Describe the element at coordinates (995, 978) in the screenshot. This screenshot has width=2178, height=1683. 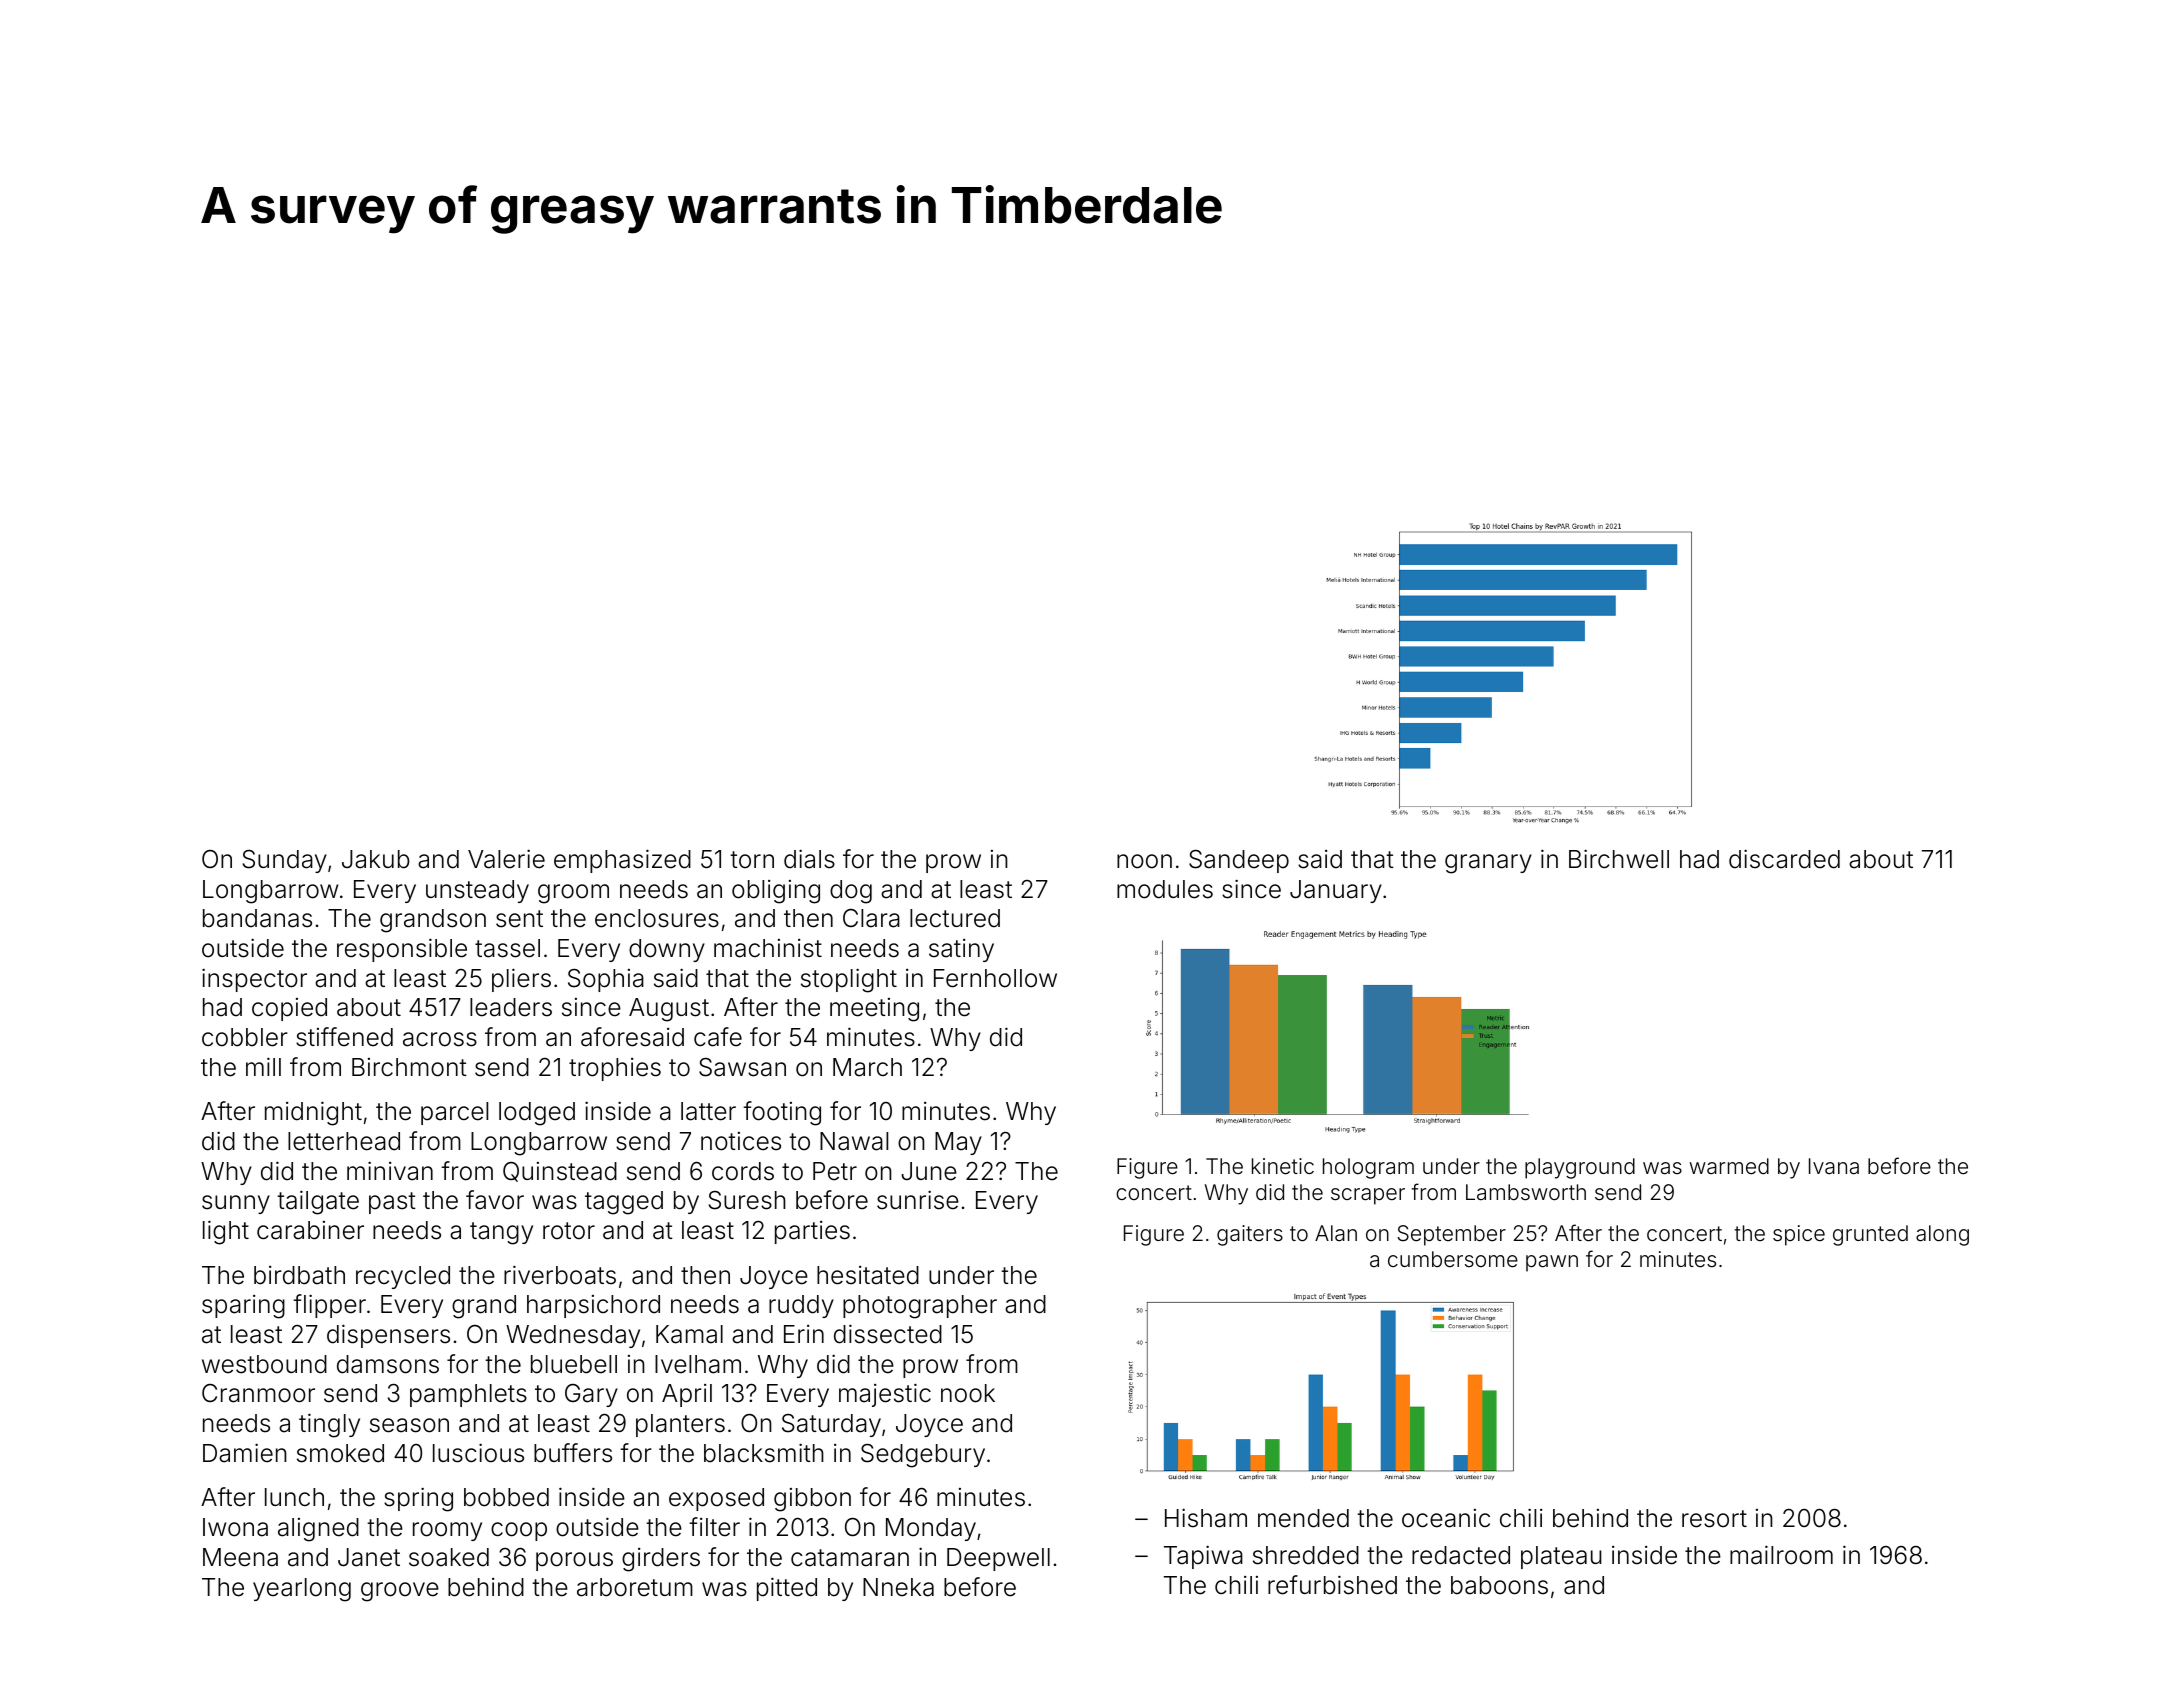
I see `Fernhollow` at that location.
